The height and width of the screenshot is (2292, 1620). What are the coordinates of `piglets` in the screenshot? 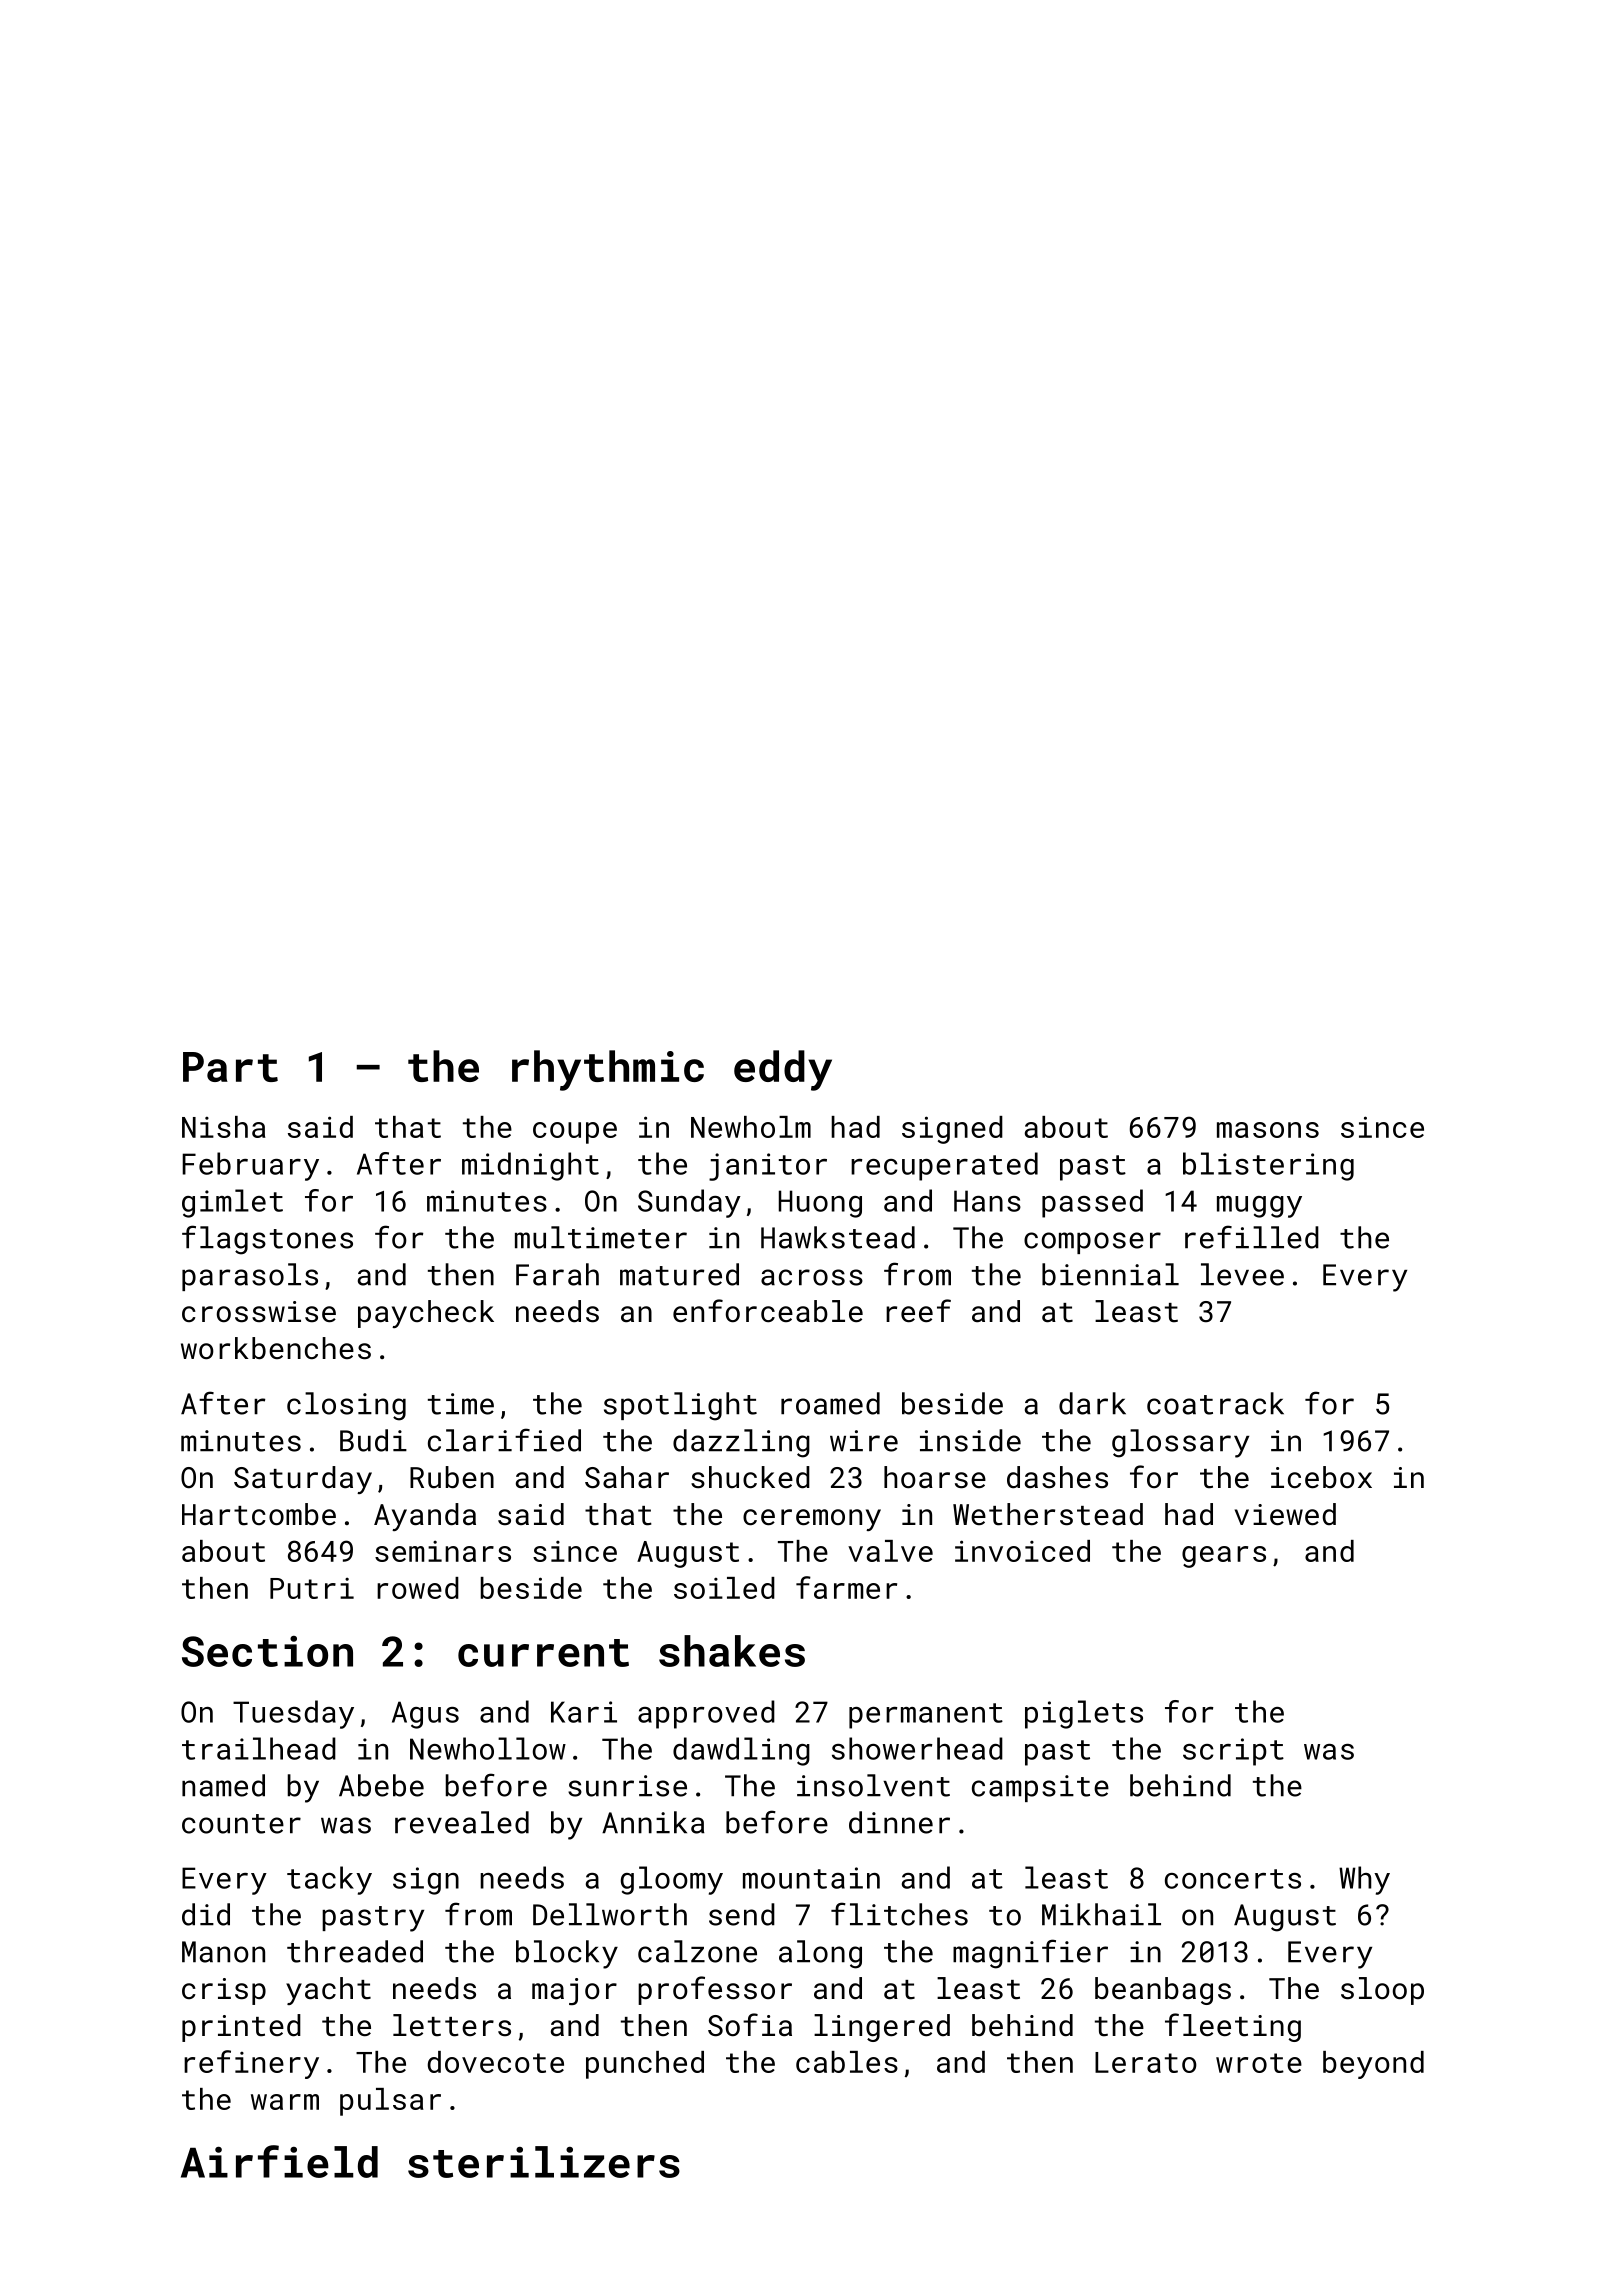 It's located at (1084, 1714).
